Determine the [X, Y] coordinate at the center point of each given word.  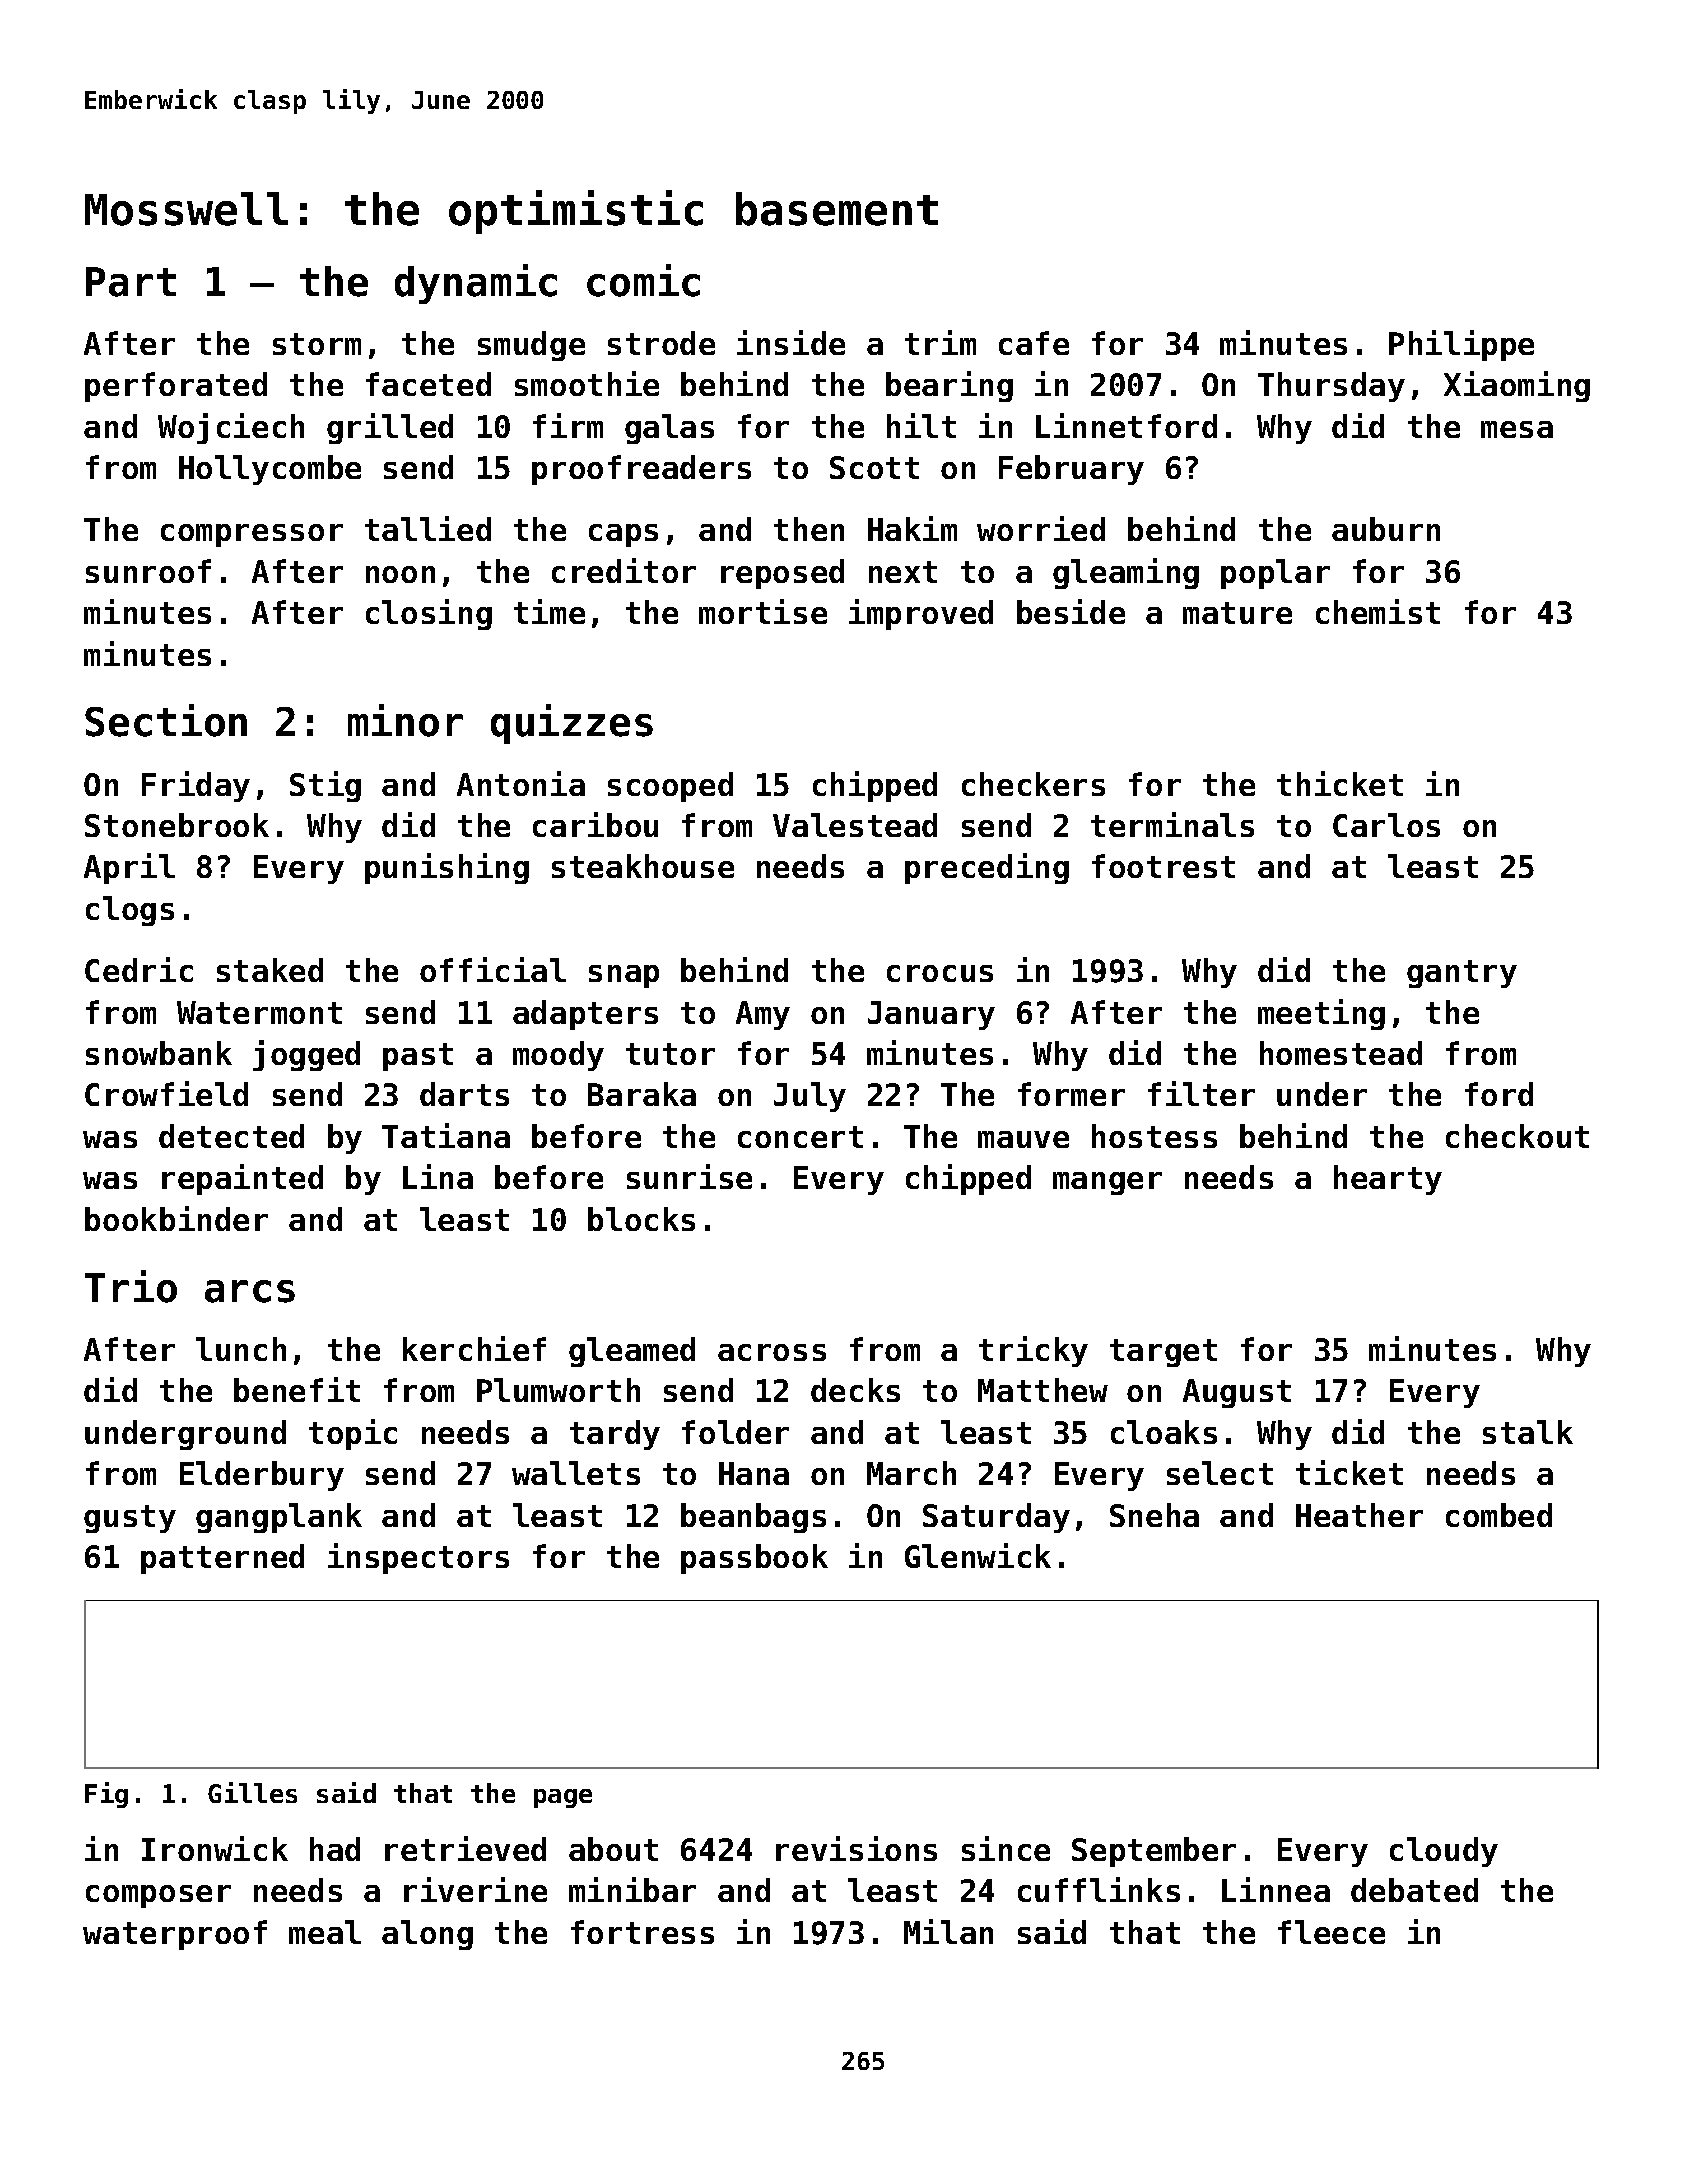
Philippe [1461, 345]
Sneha [1154, 1515]
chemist [1378, 611]
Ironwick [215, 1848]
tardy [615, 1435]
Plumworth [558, 1390]
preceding [987, 868]
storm [317, 344]
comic [643, 280]
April [129, 868]
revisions [856, 1848]
